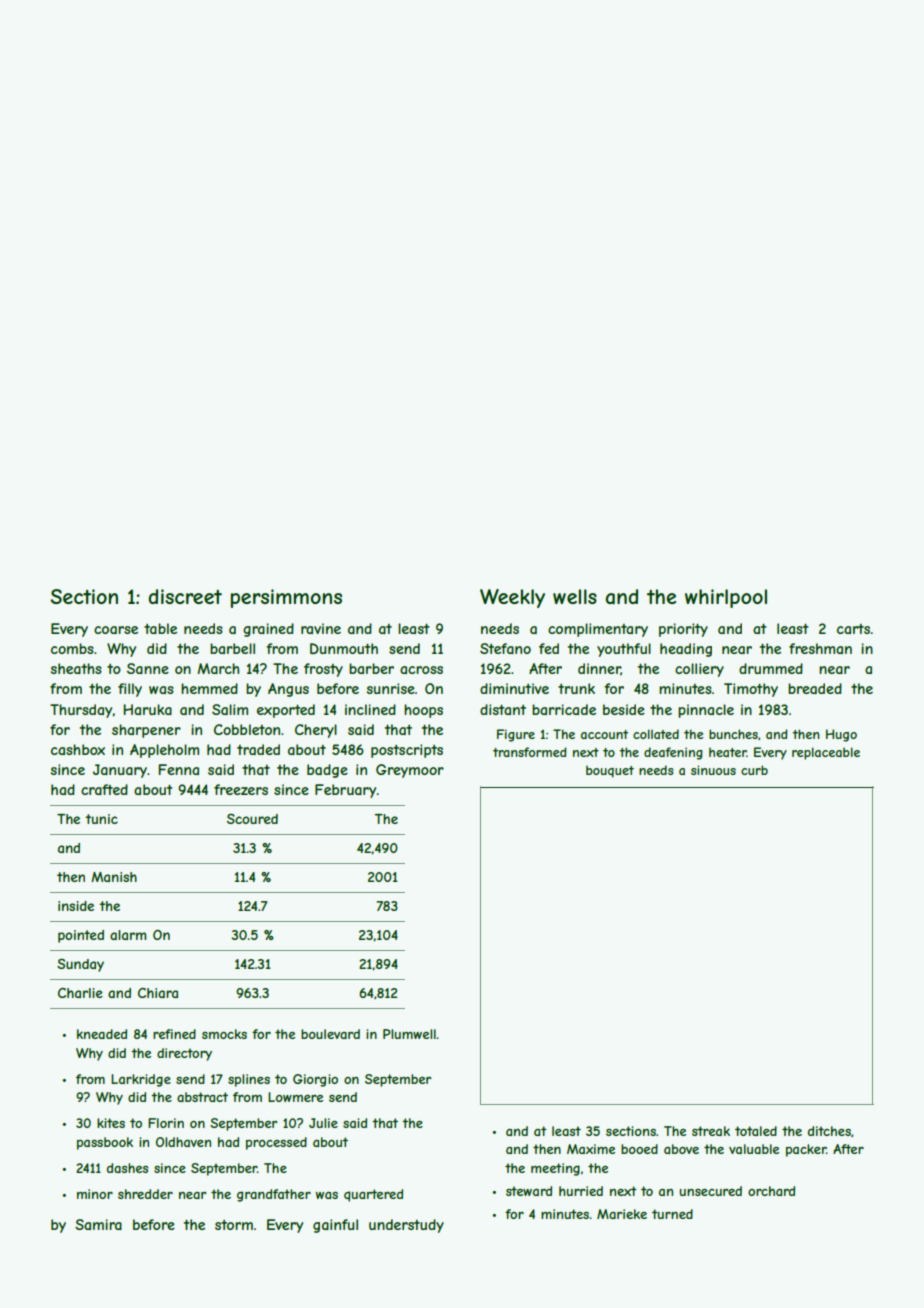  Describe the element at coordinates (756, 1131) in the page. I see `totaled` at that location.
